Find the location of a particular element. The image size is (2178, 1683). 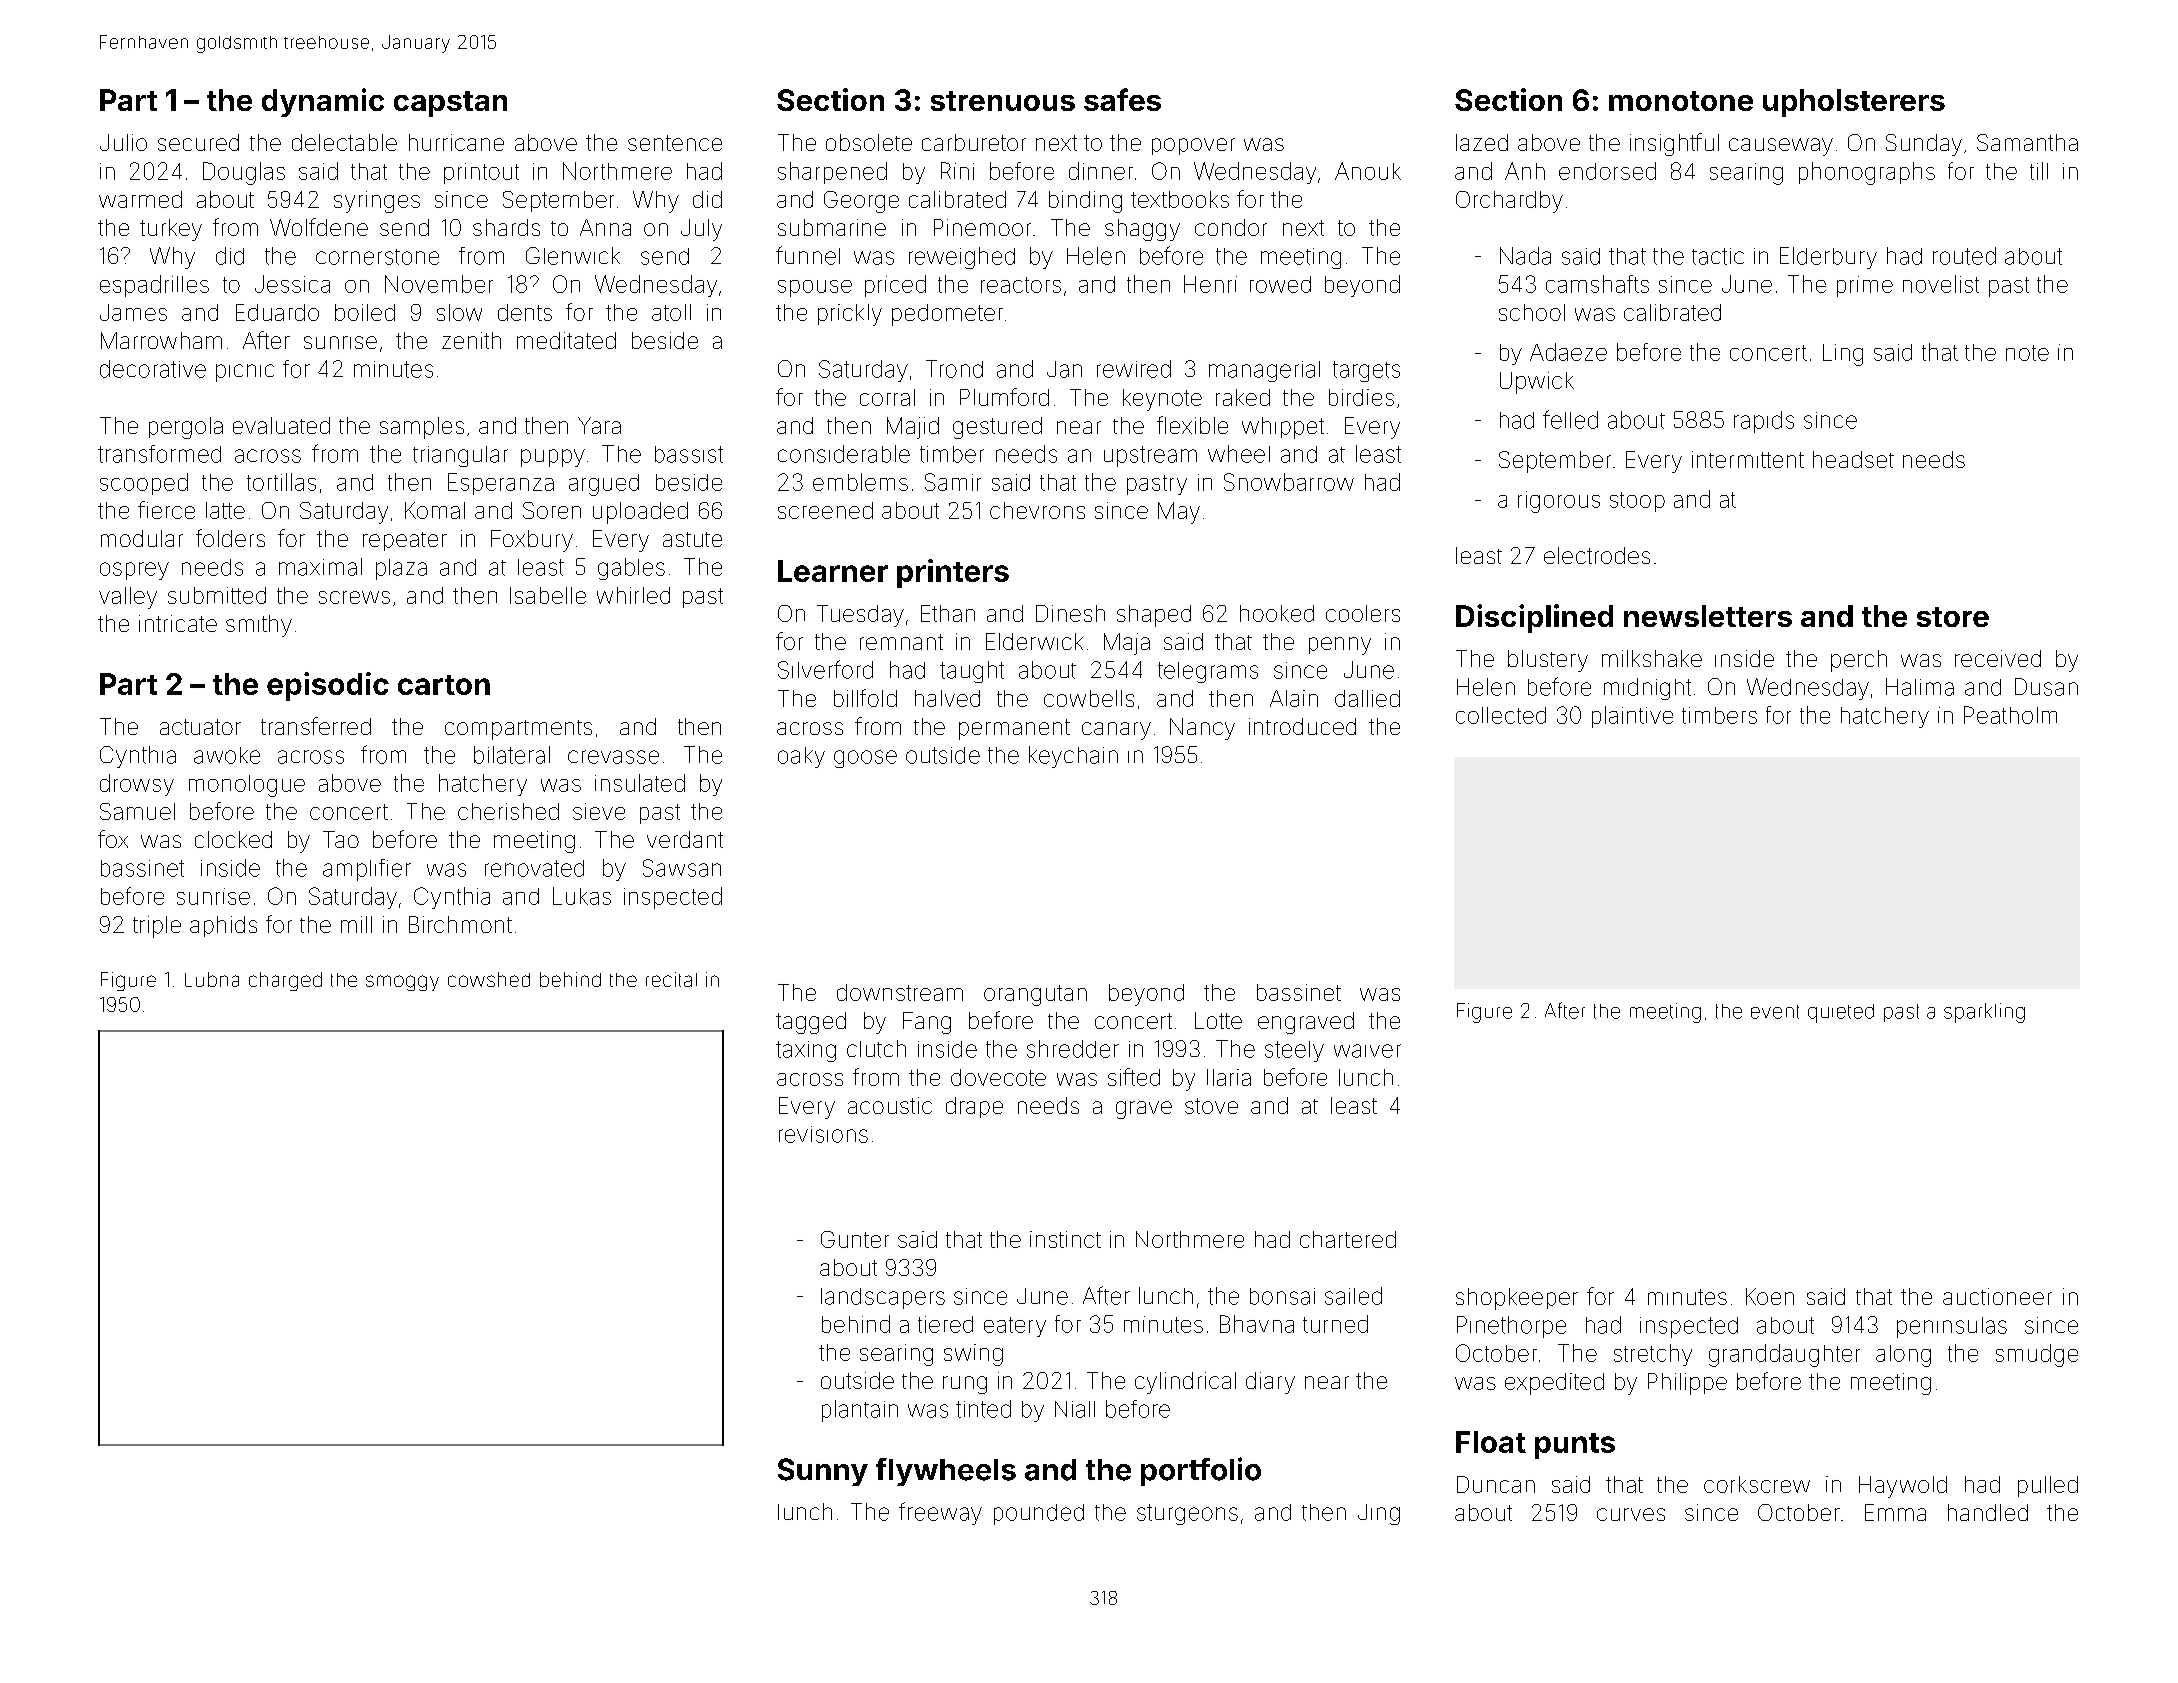

Eduardo is located at coordinates (277, 312).
